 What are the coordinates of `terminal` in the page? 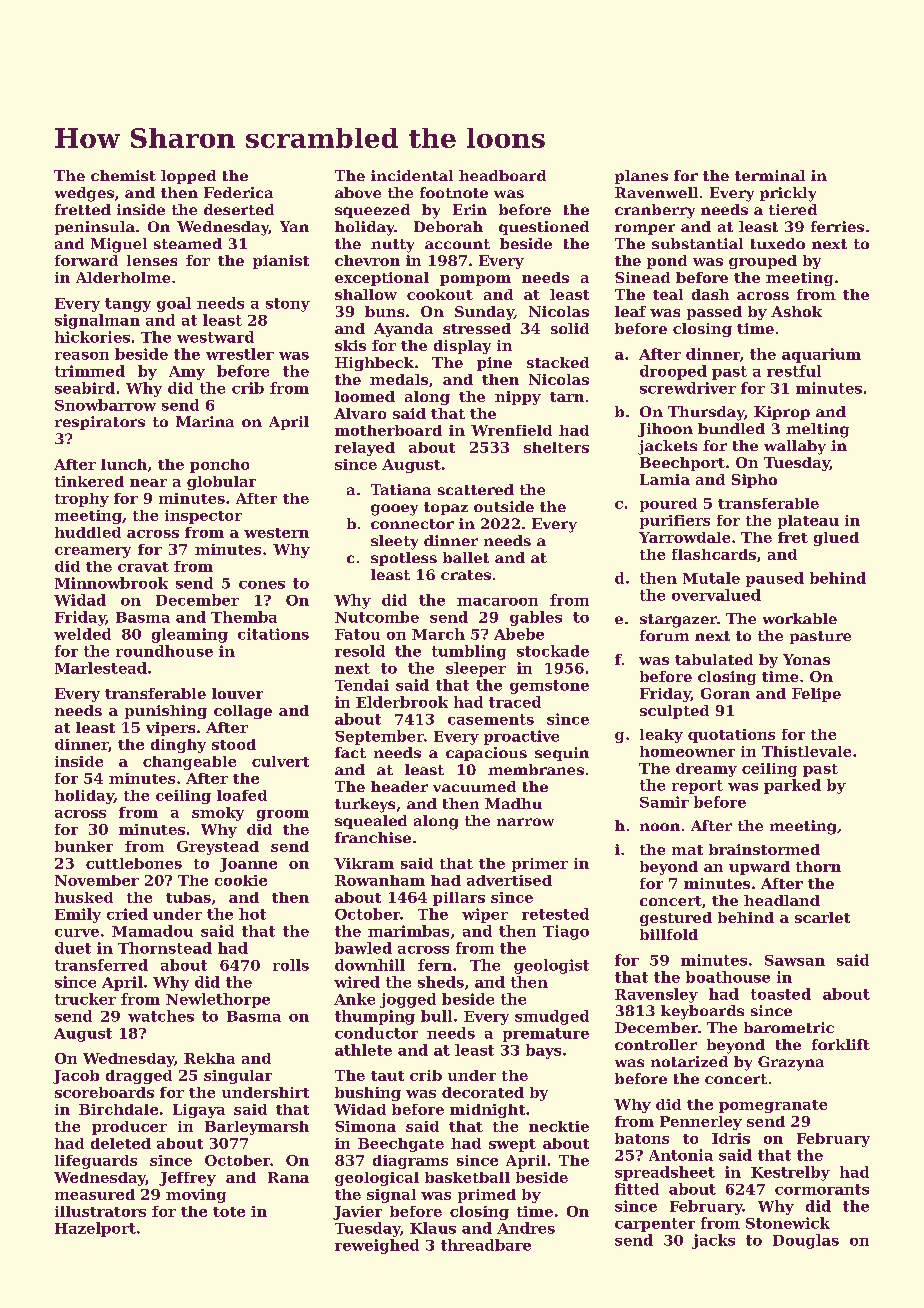 It's located at (770, 175).
